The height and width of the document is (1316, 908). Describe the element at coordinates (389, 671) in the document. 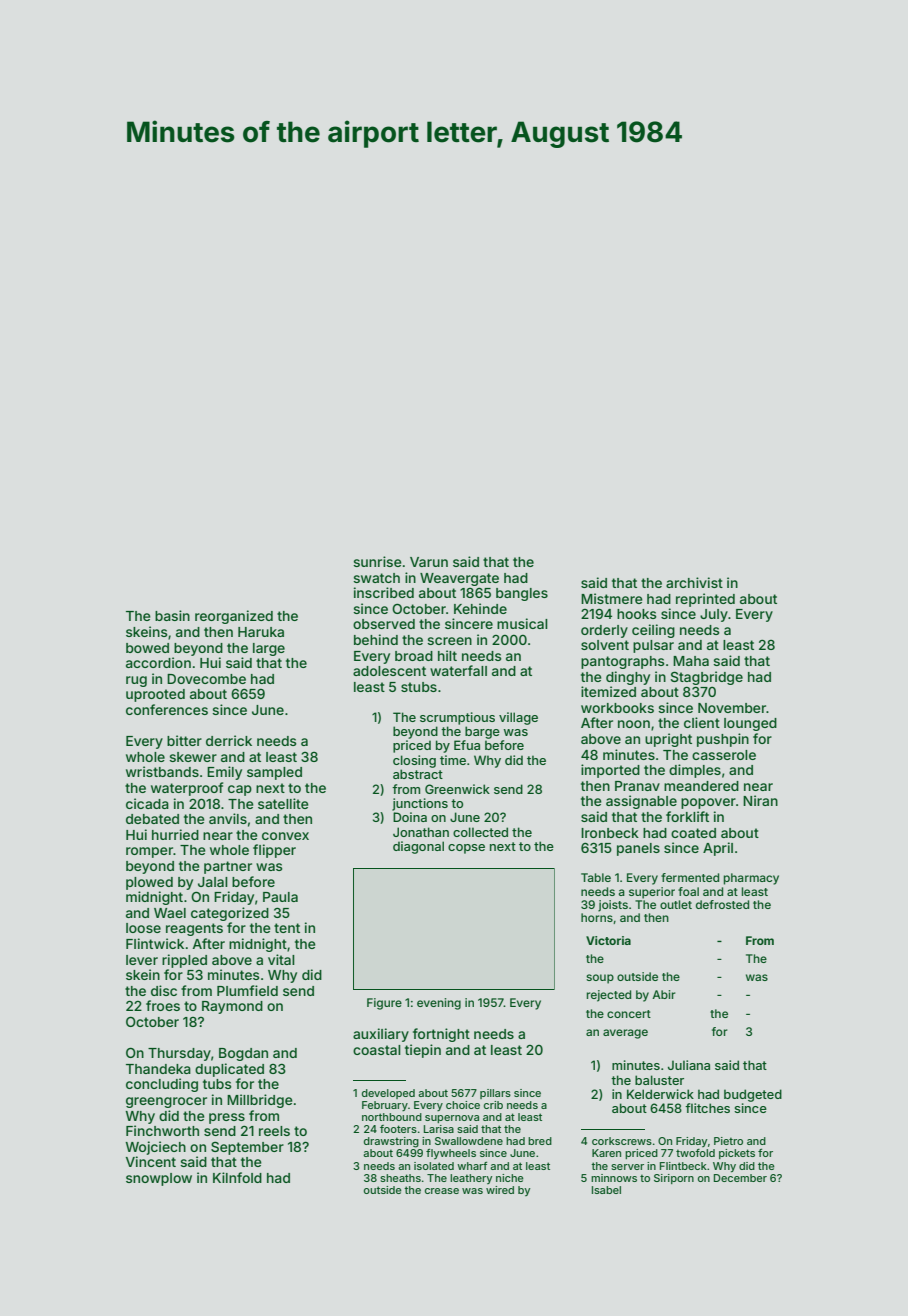

I see `adolescent` at that location.
